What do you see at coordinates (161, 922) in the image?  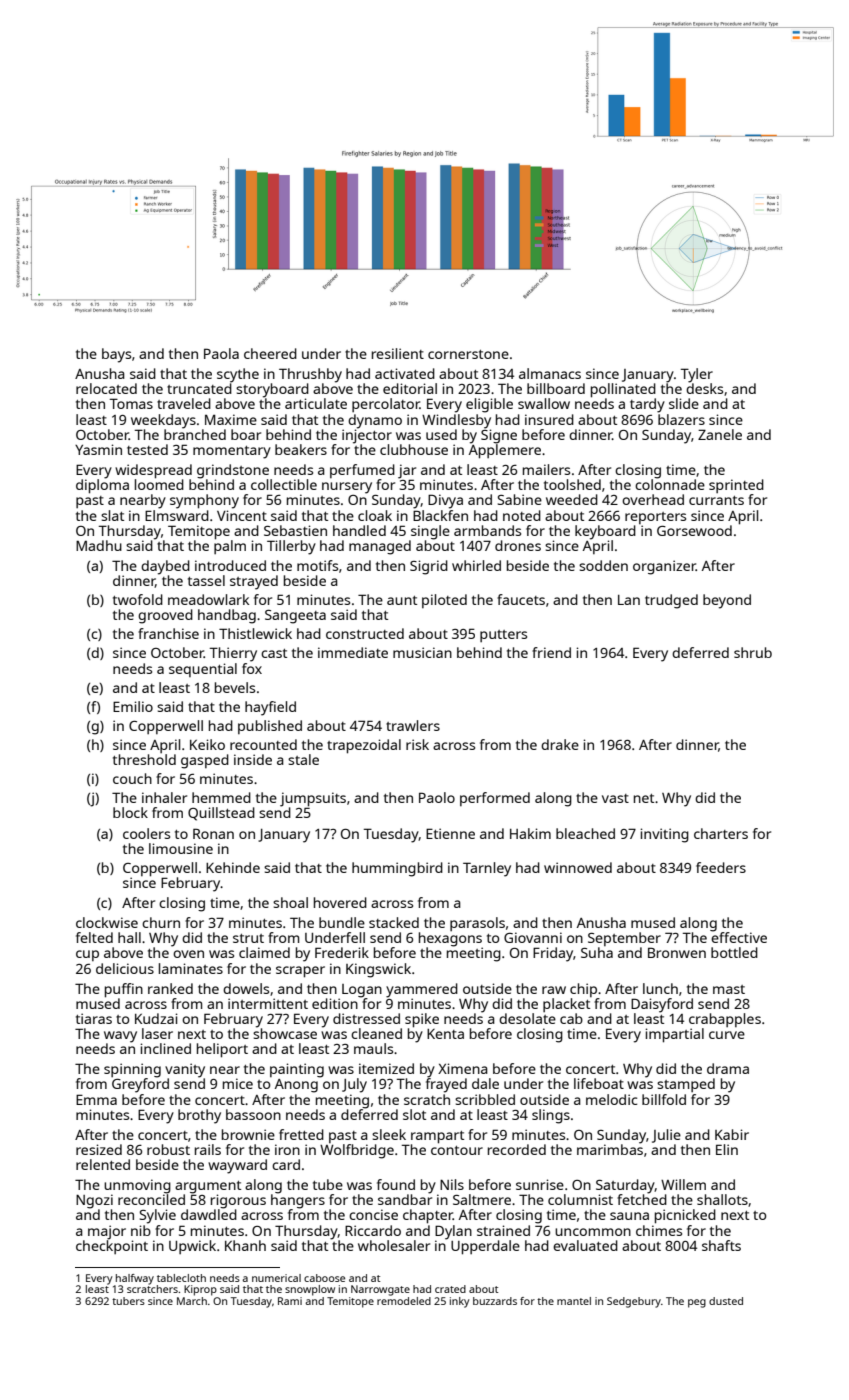 I see `churn` at bounding box center [161, 922].
